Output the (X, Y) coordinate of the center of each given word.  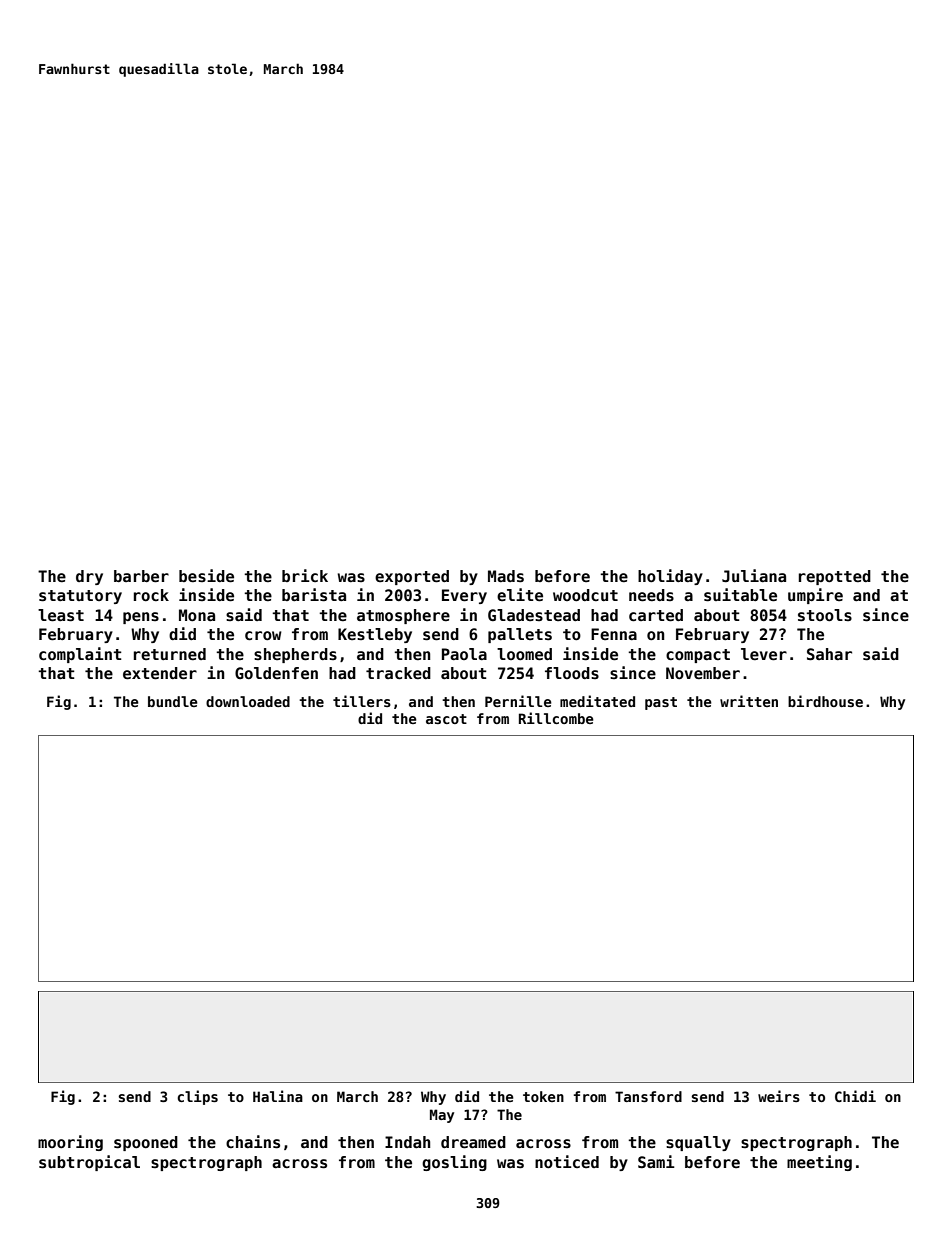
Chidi (855, 1096)
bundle (173, 701)
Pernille (518, 701)
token (543, 1096)
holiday (670, 577)
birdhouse (825, 701)
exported (412, 577)
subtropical (89, 1163)
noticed (567, 1161)
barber (141, 576)
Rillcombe (556, 718)
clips (197, 1097)
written (749, 701)
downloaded (248, 701)
